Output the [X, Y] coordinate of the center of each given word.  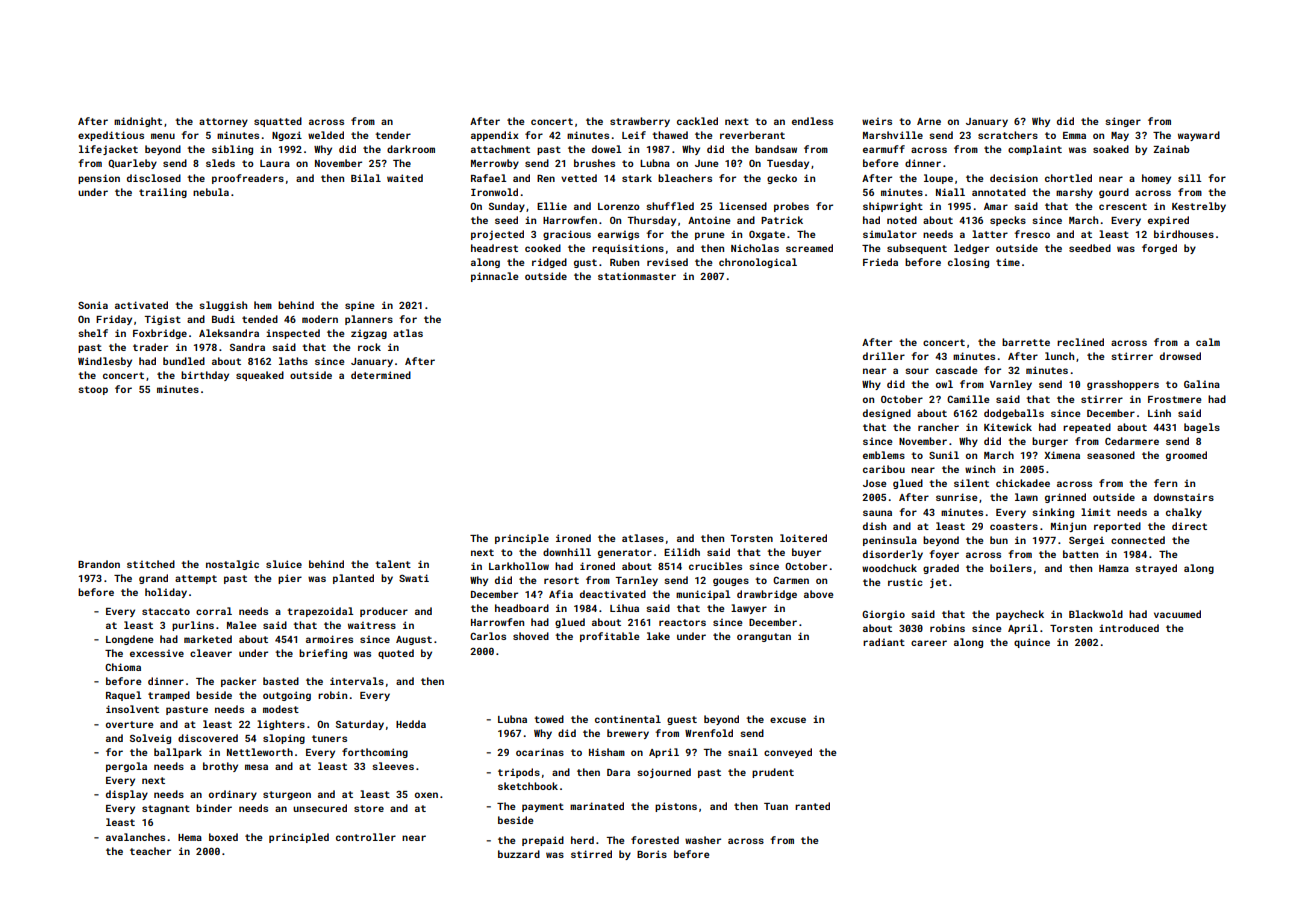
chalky [1184, 513]
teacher [150, 851]
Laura [275, 163]
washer [703, 840]
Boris [652, 854]
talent [393, 564]
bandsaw [776, 149]
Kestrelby [1199, 207]
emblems [884, 455]
